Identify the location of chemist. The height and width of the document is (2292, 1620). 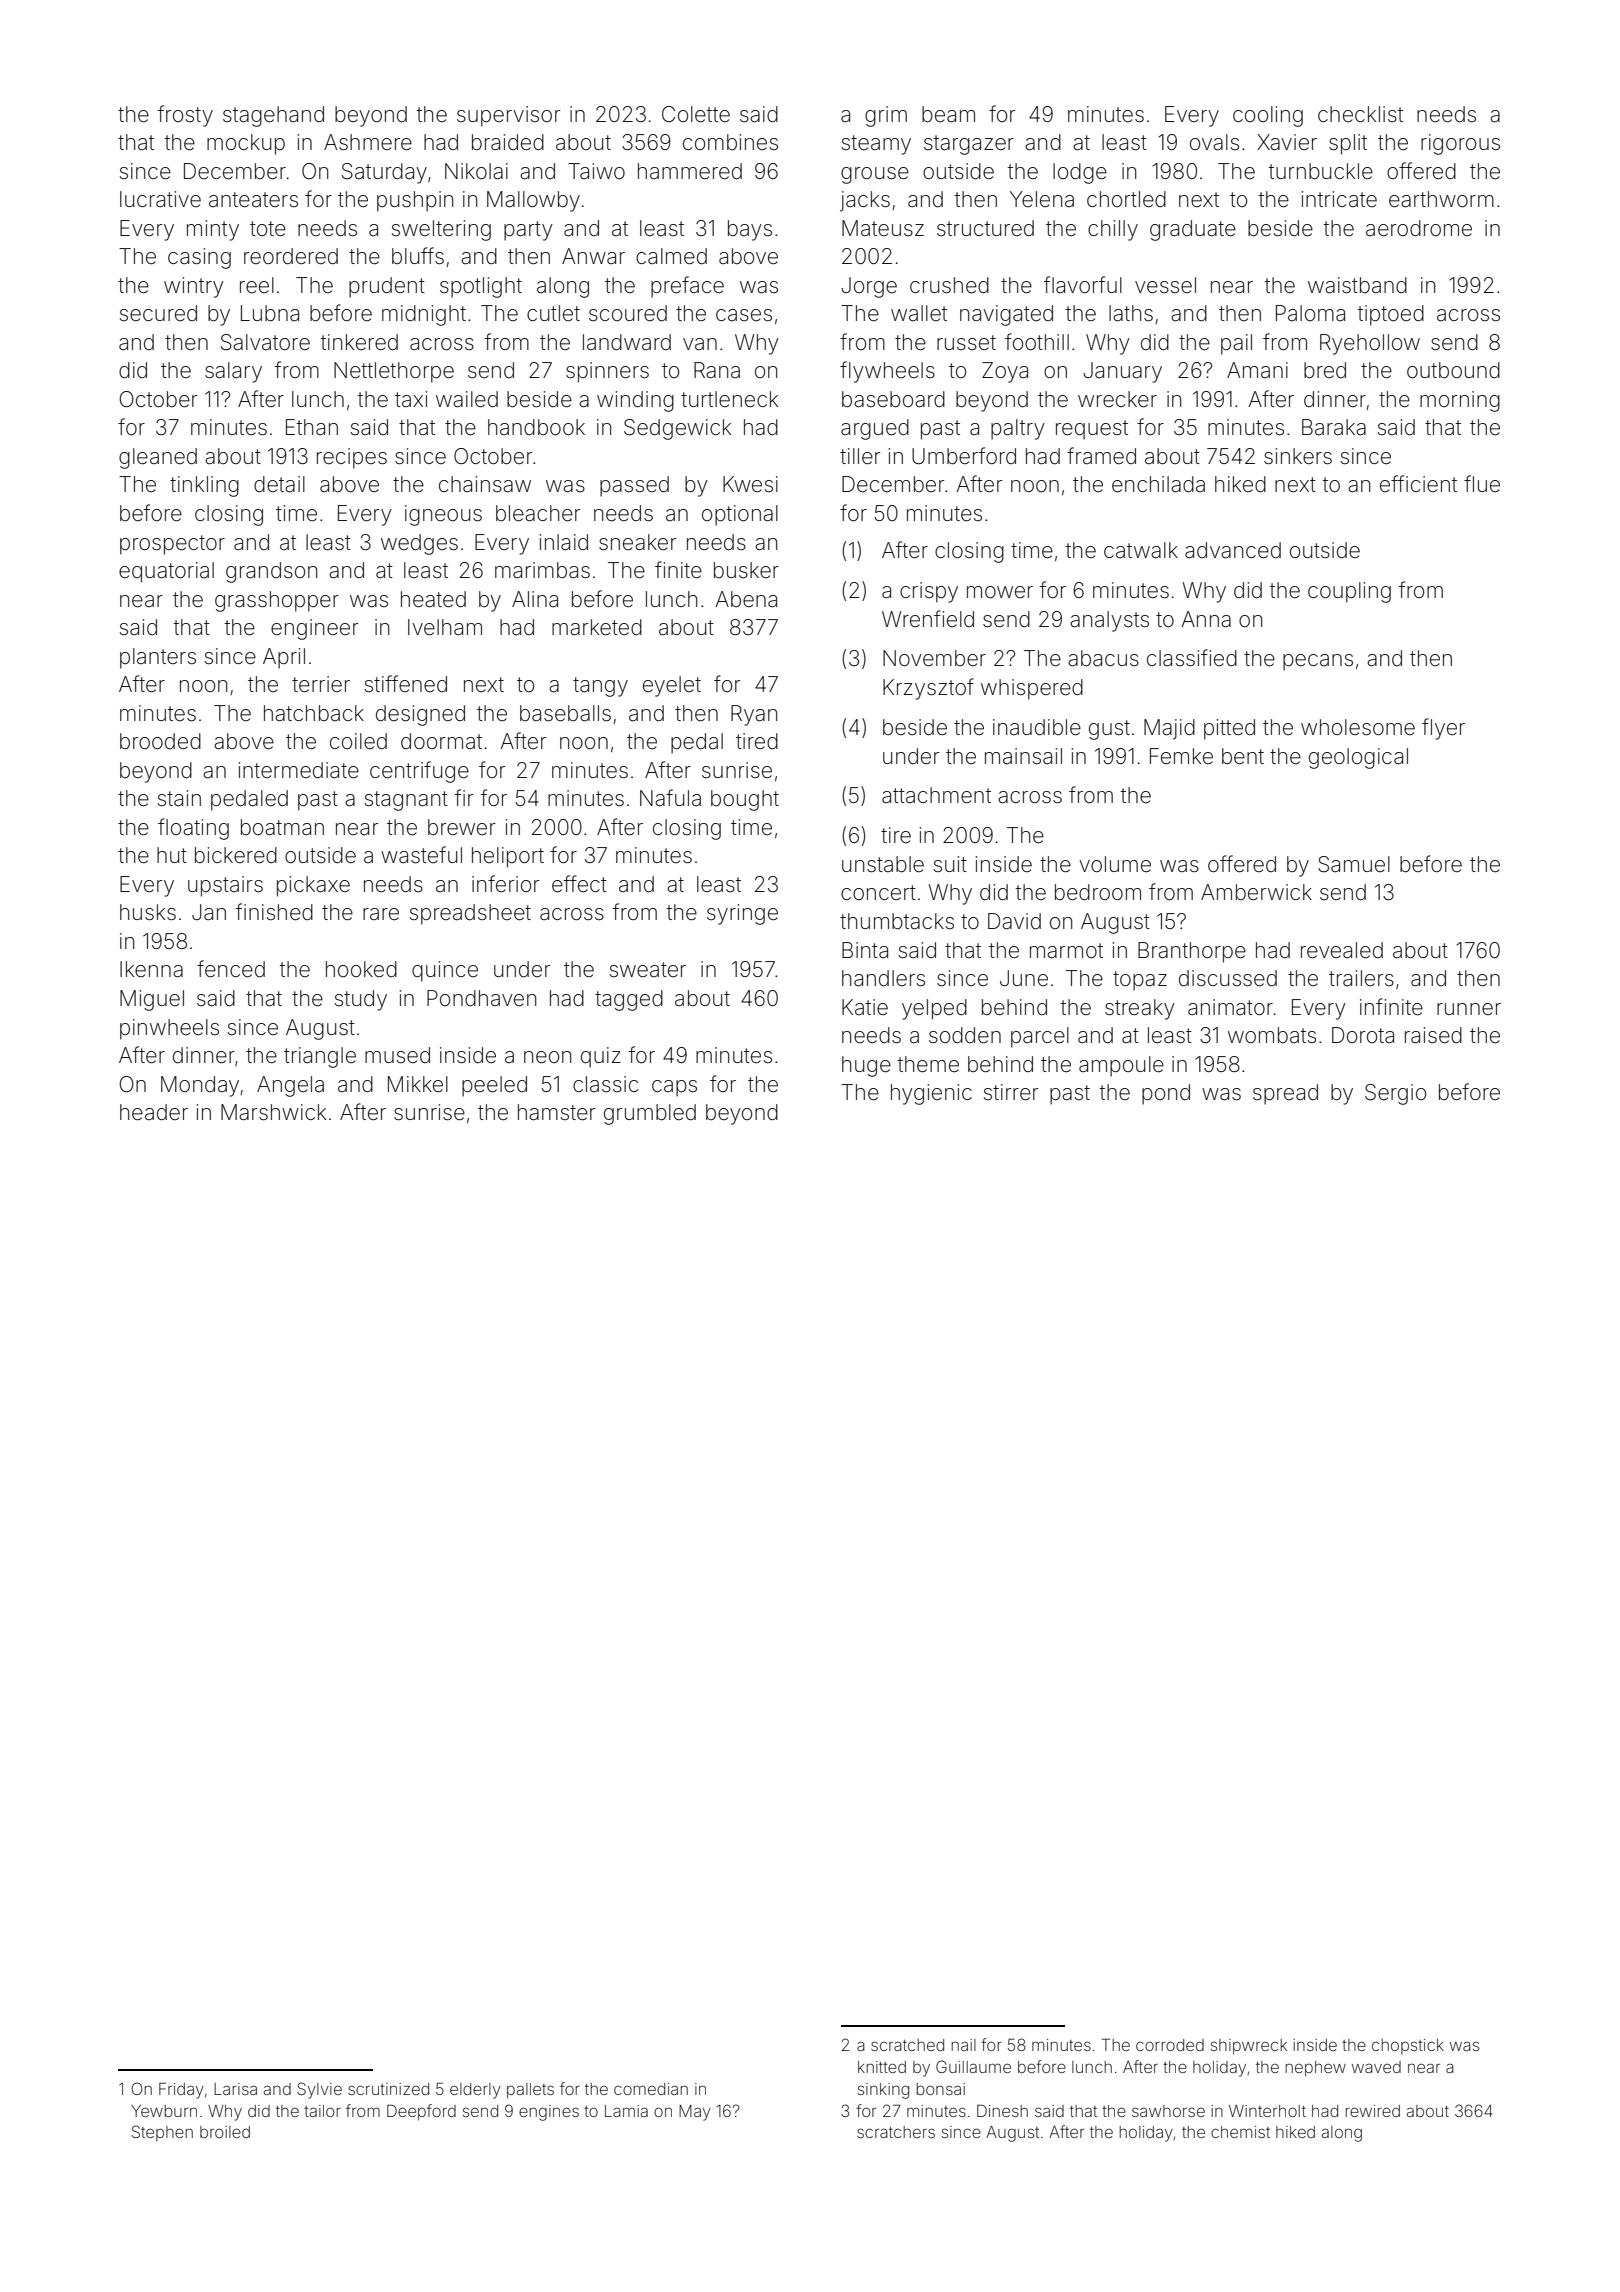
(1240, 2132).
